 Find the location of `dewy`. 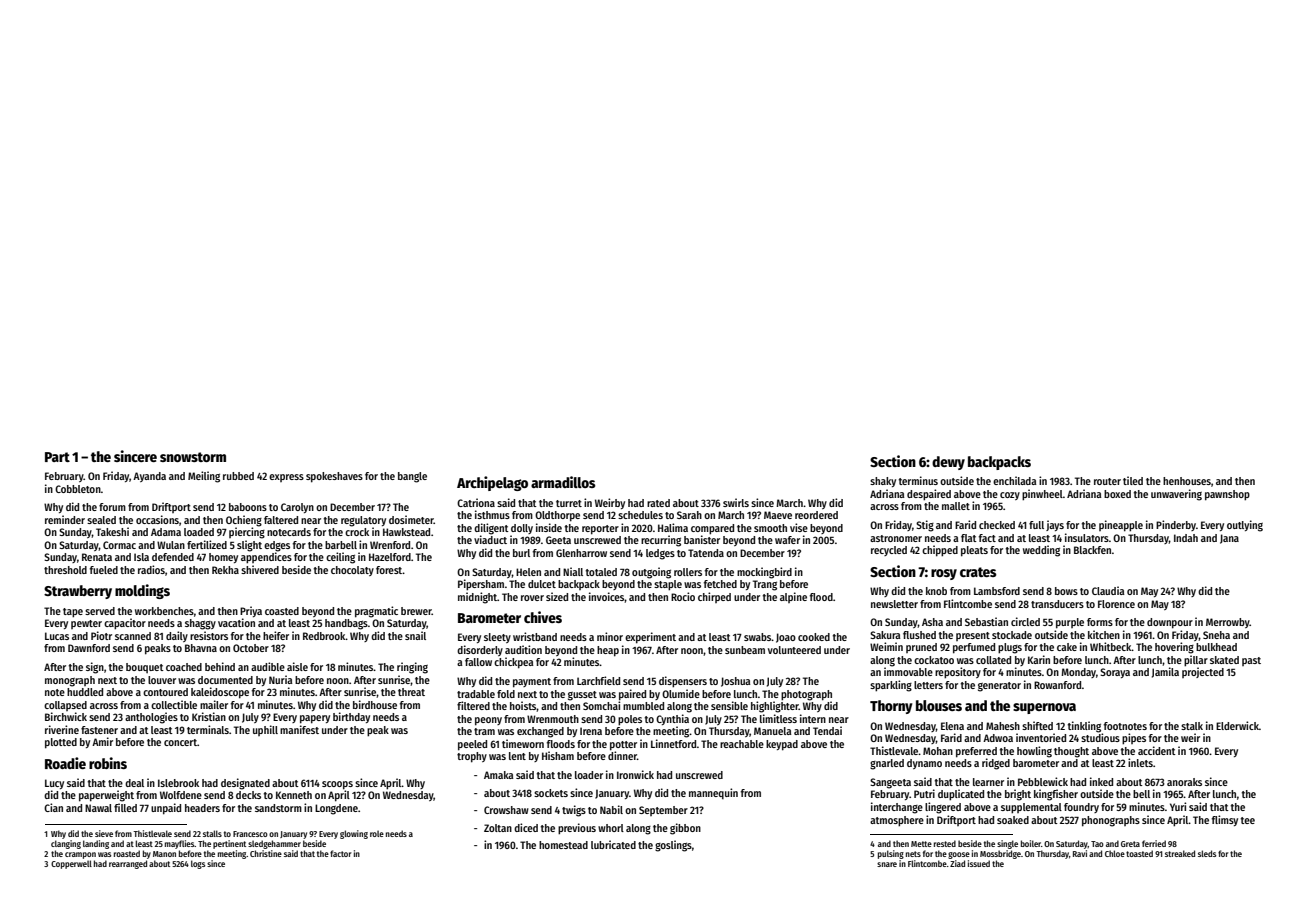

dewy is located at coordinates (948, 463).
